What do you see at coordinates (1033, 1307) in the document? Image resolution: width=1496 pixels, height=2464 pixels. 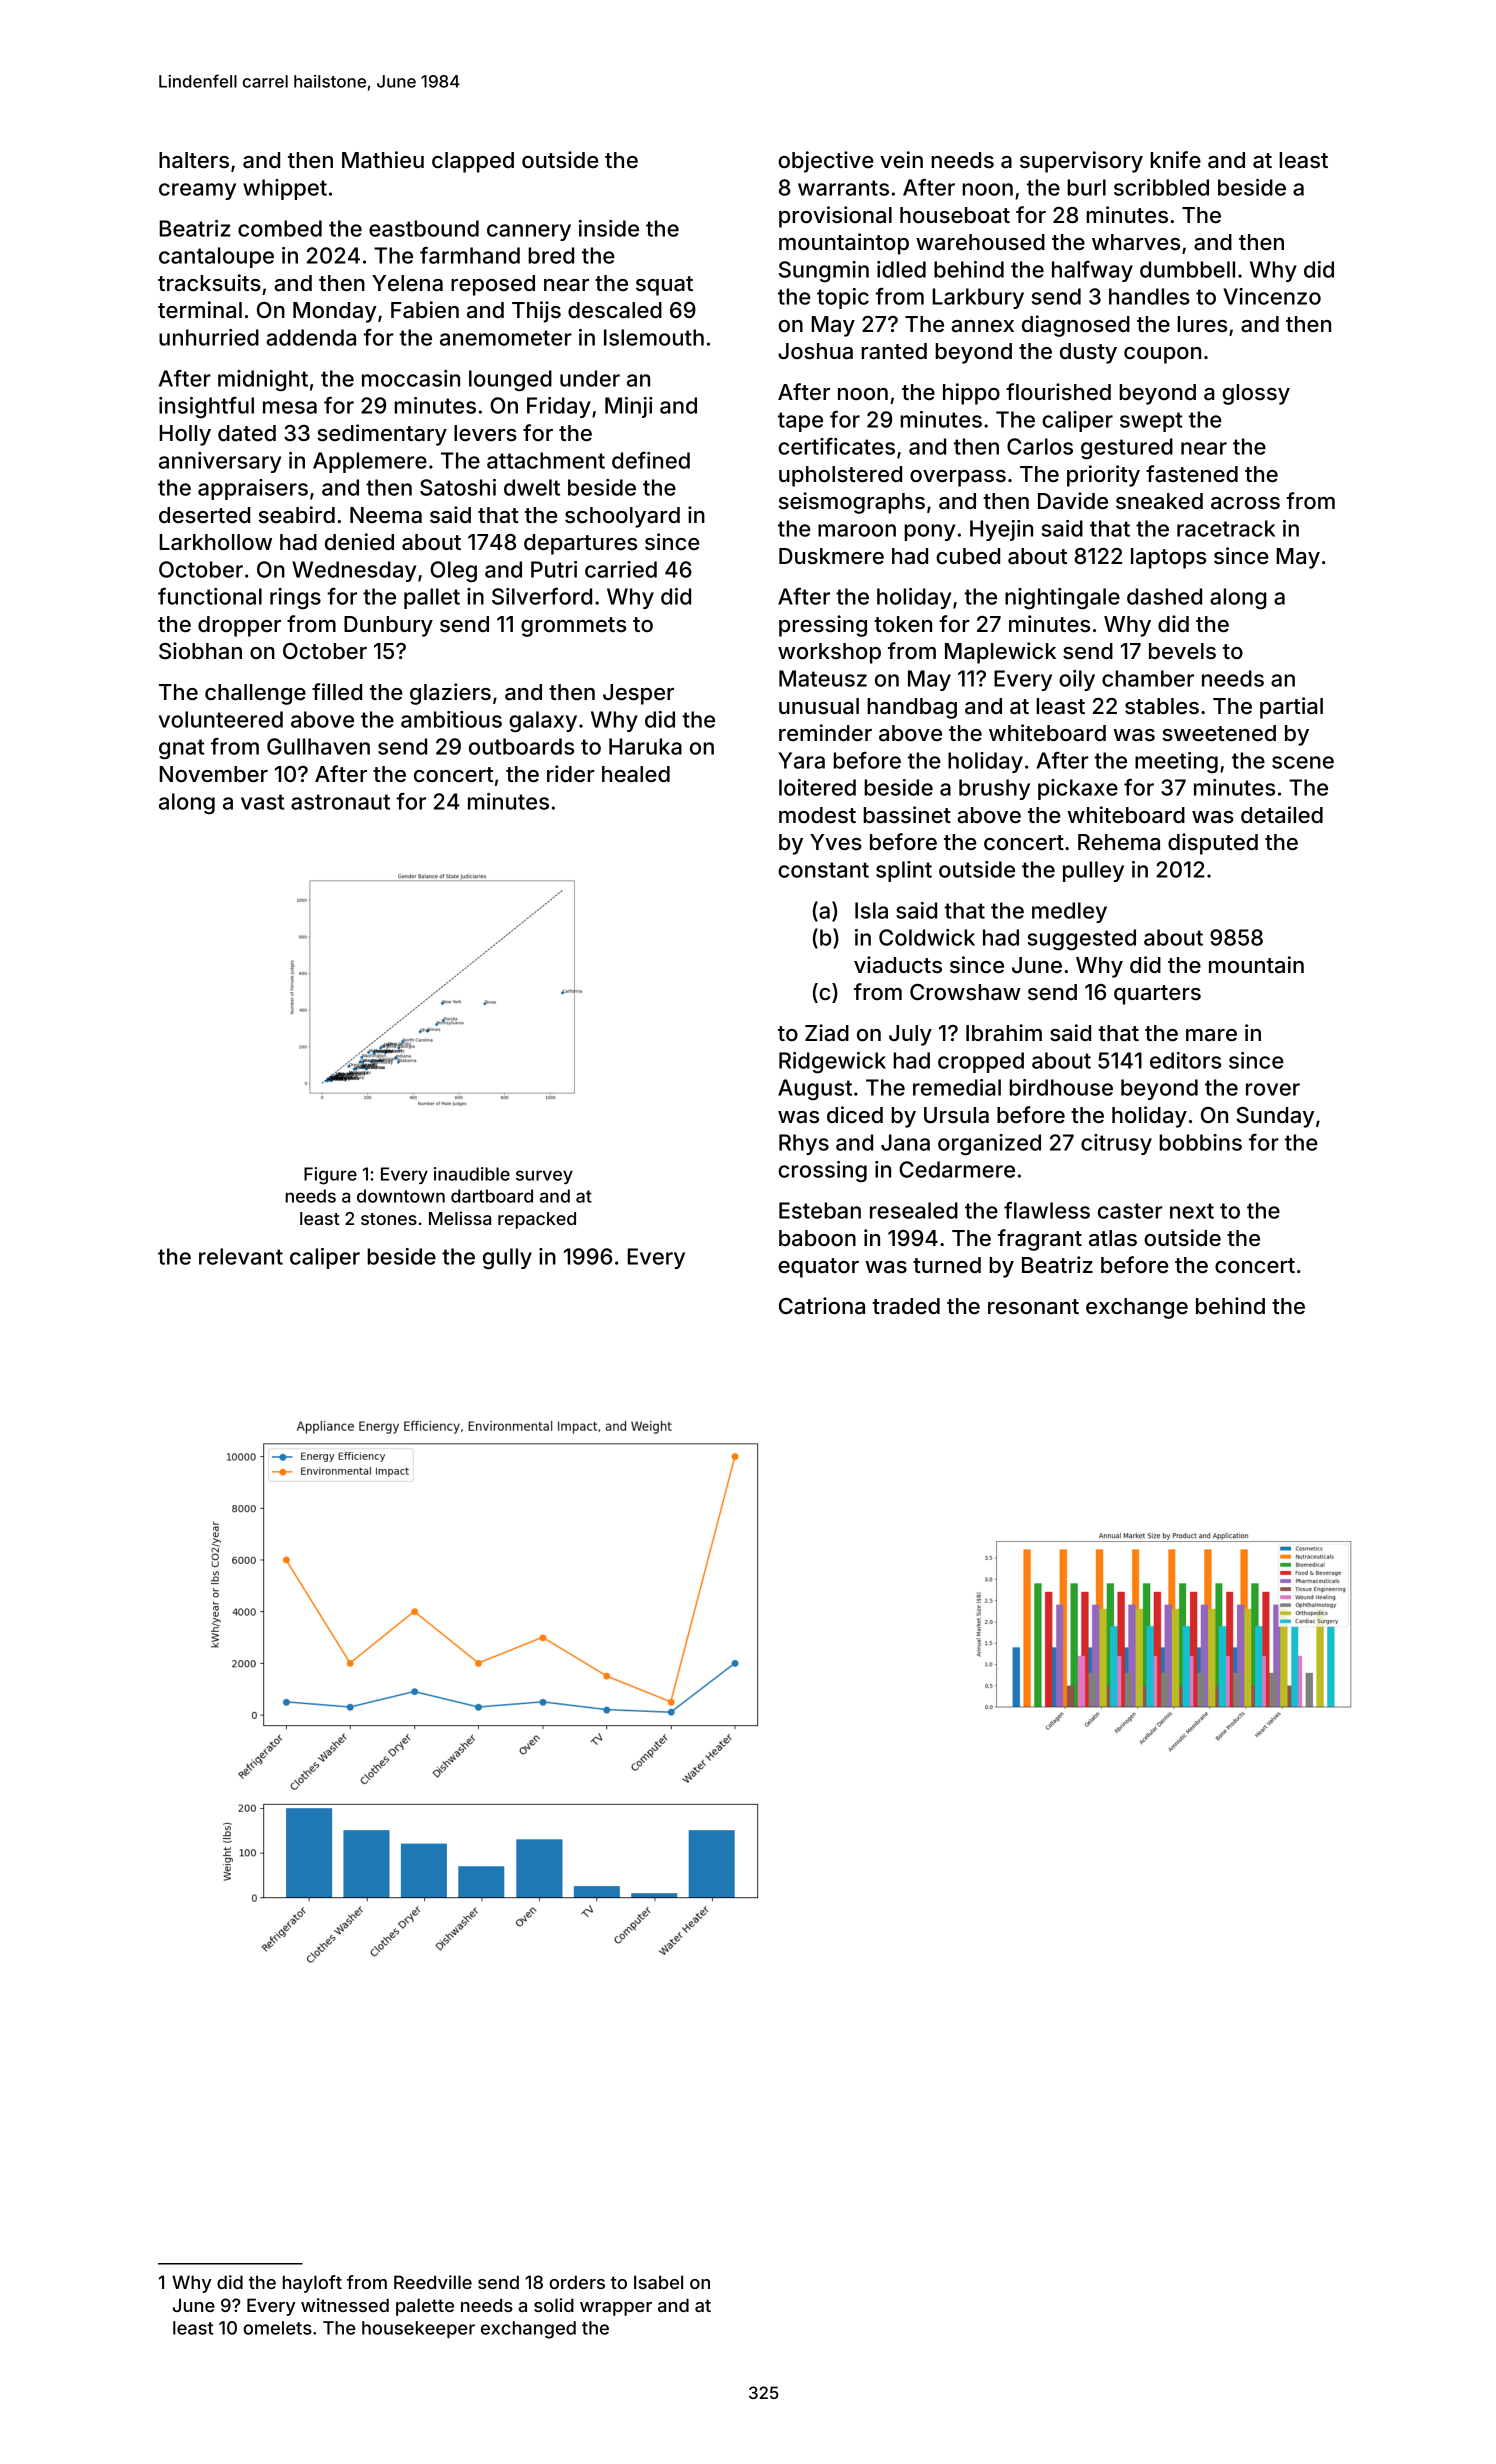 I see `resonant` at bounding box center [1033, 1307].
